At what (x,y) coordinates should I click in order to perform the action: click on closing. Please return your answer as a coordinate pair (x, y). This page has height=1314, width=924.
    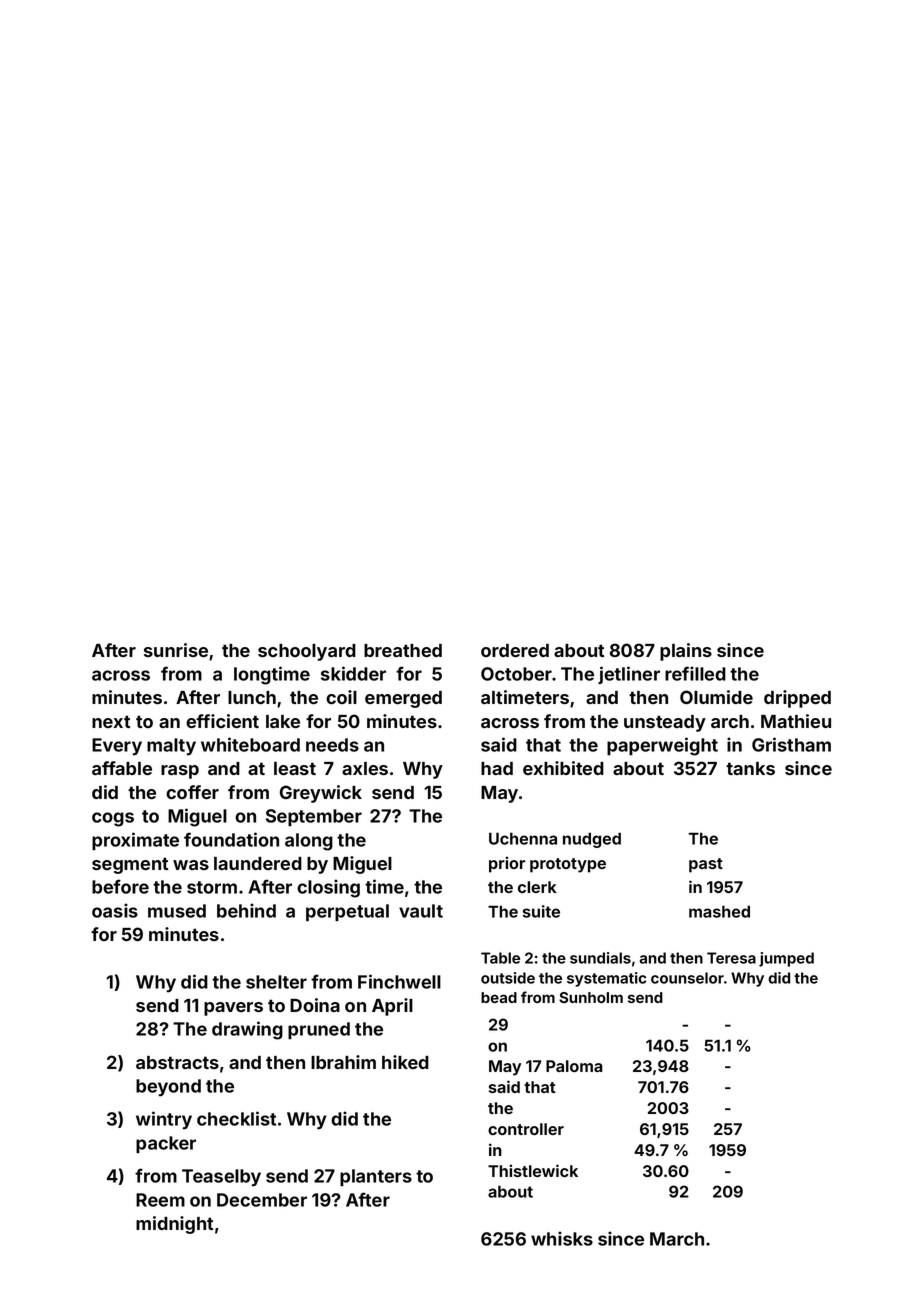
    Looking at the image, I should click on (328, 888).
